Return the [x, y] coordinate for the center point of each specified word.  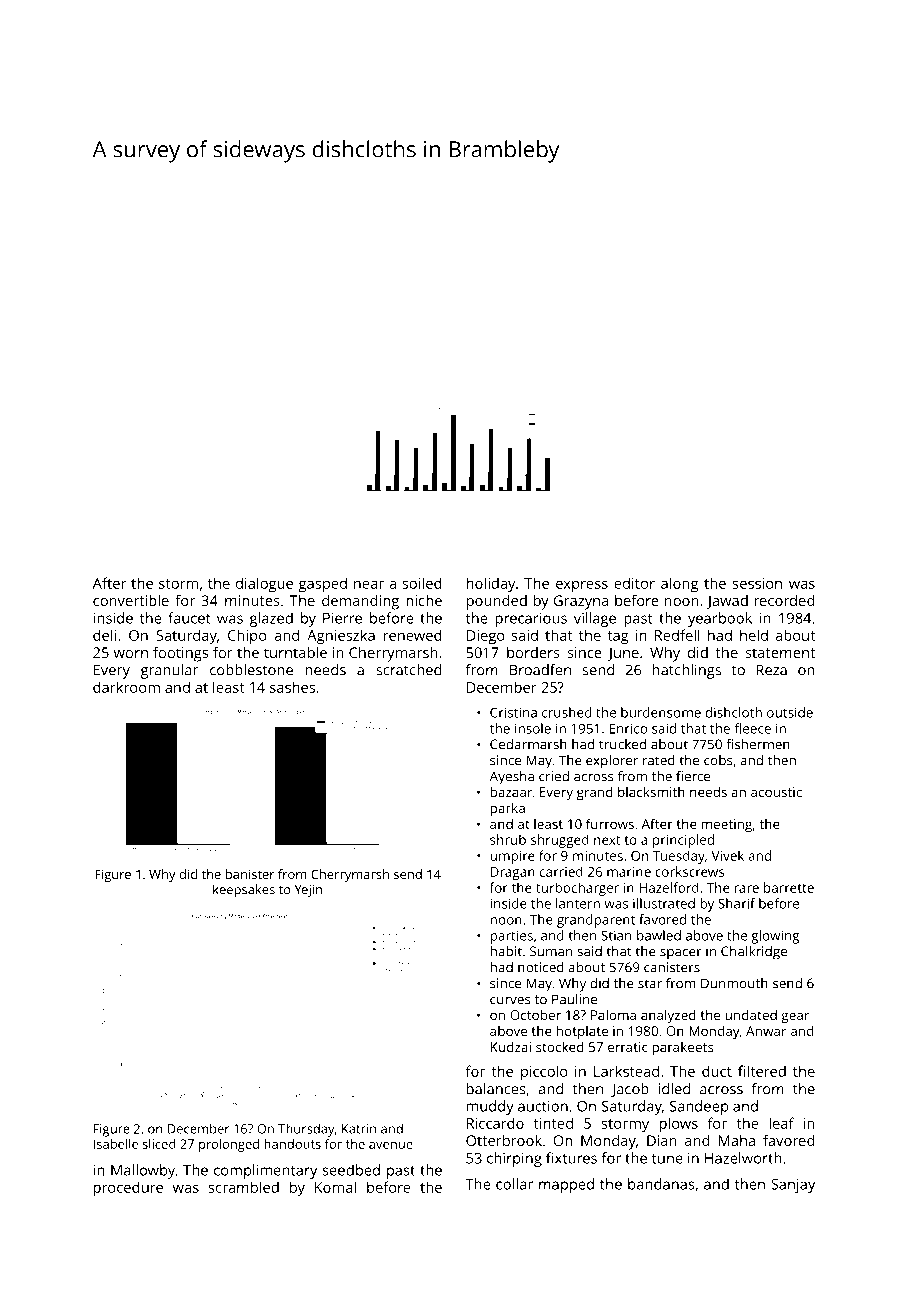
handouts [292, 1144]
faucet [189, 618]
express [582, 586]
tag [618, 638]
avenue [391, 1145]
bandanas [661, 1184]
